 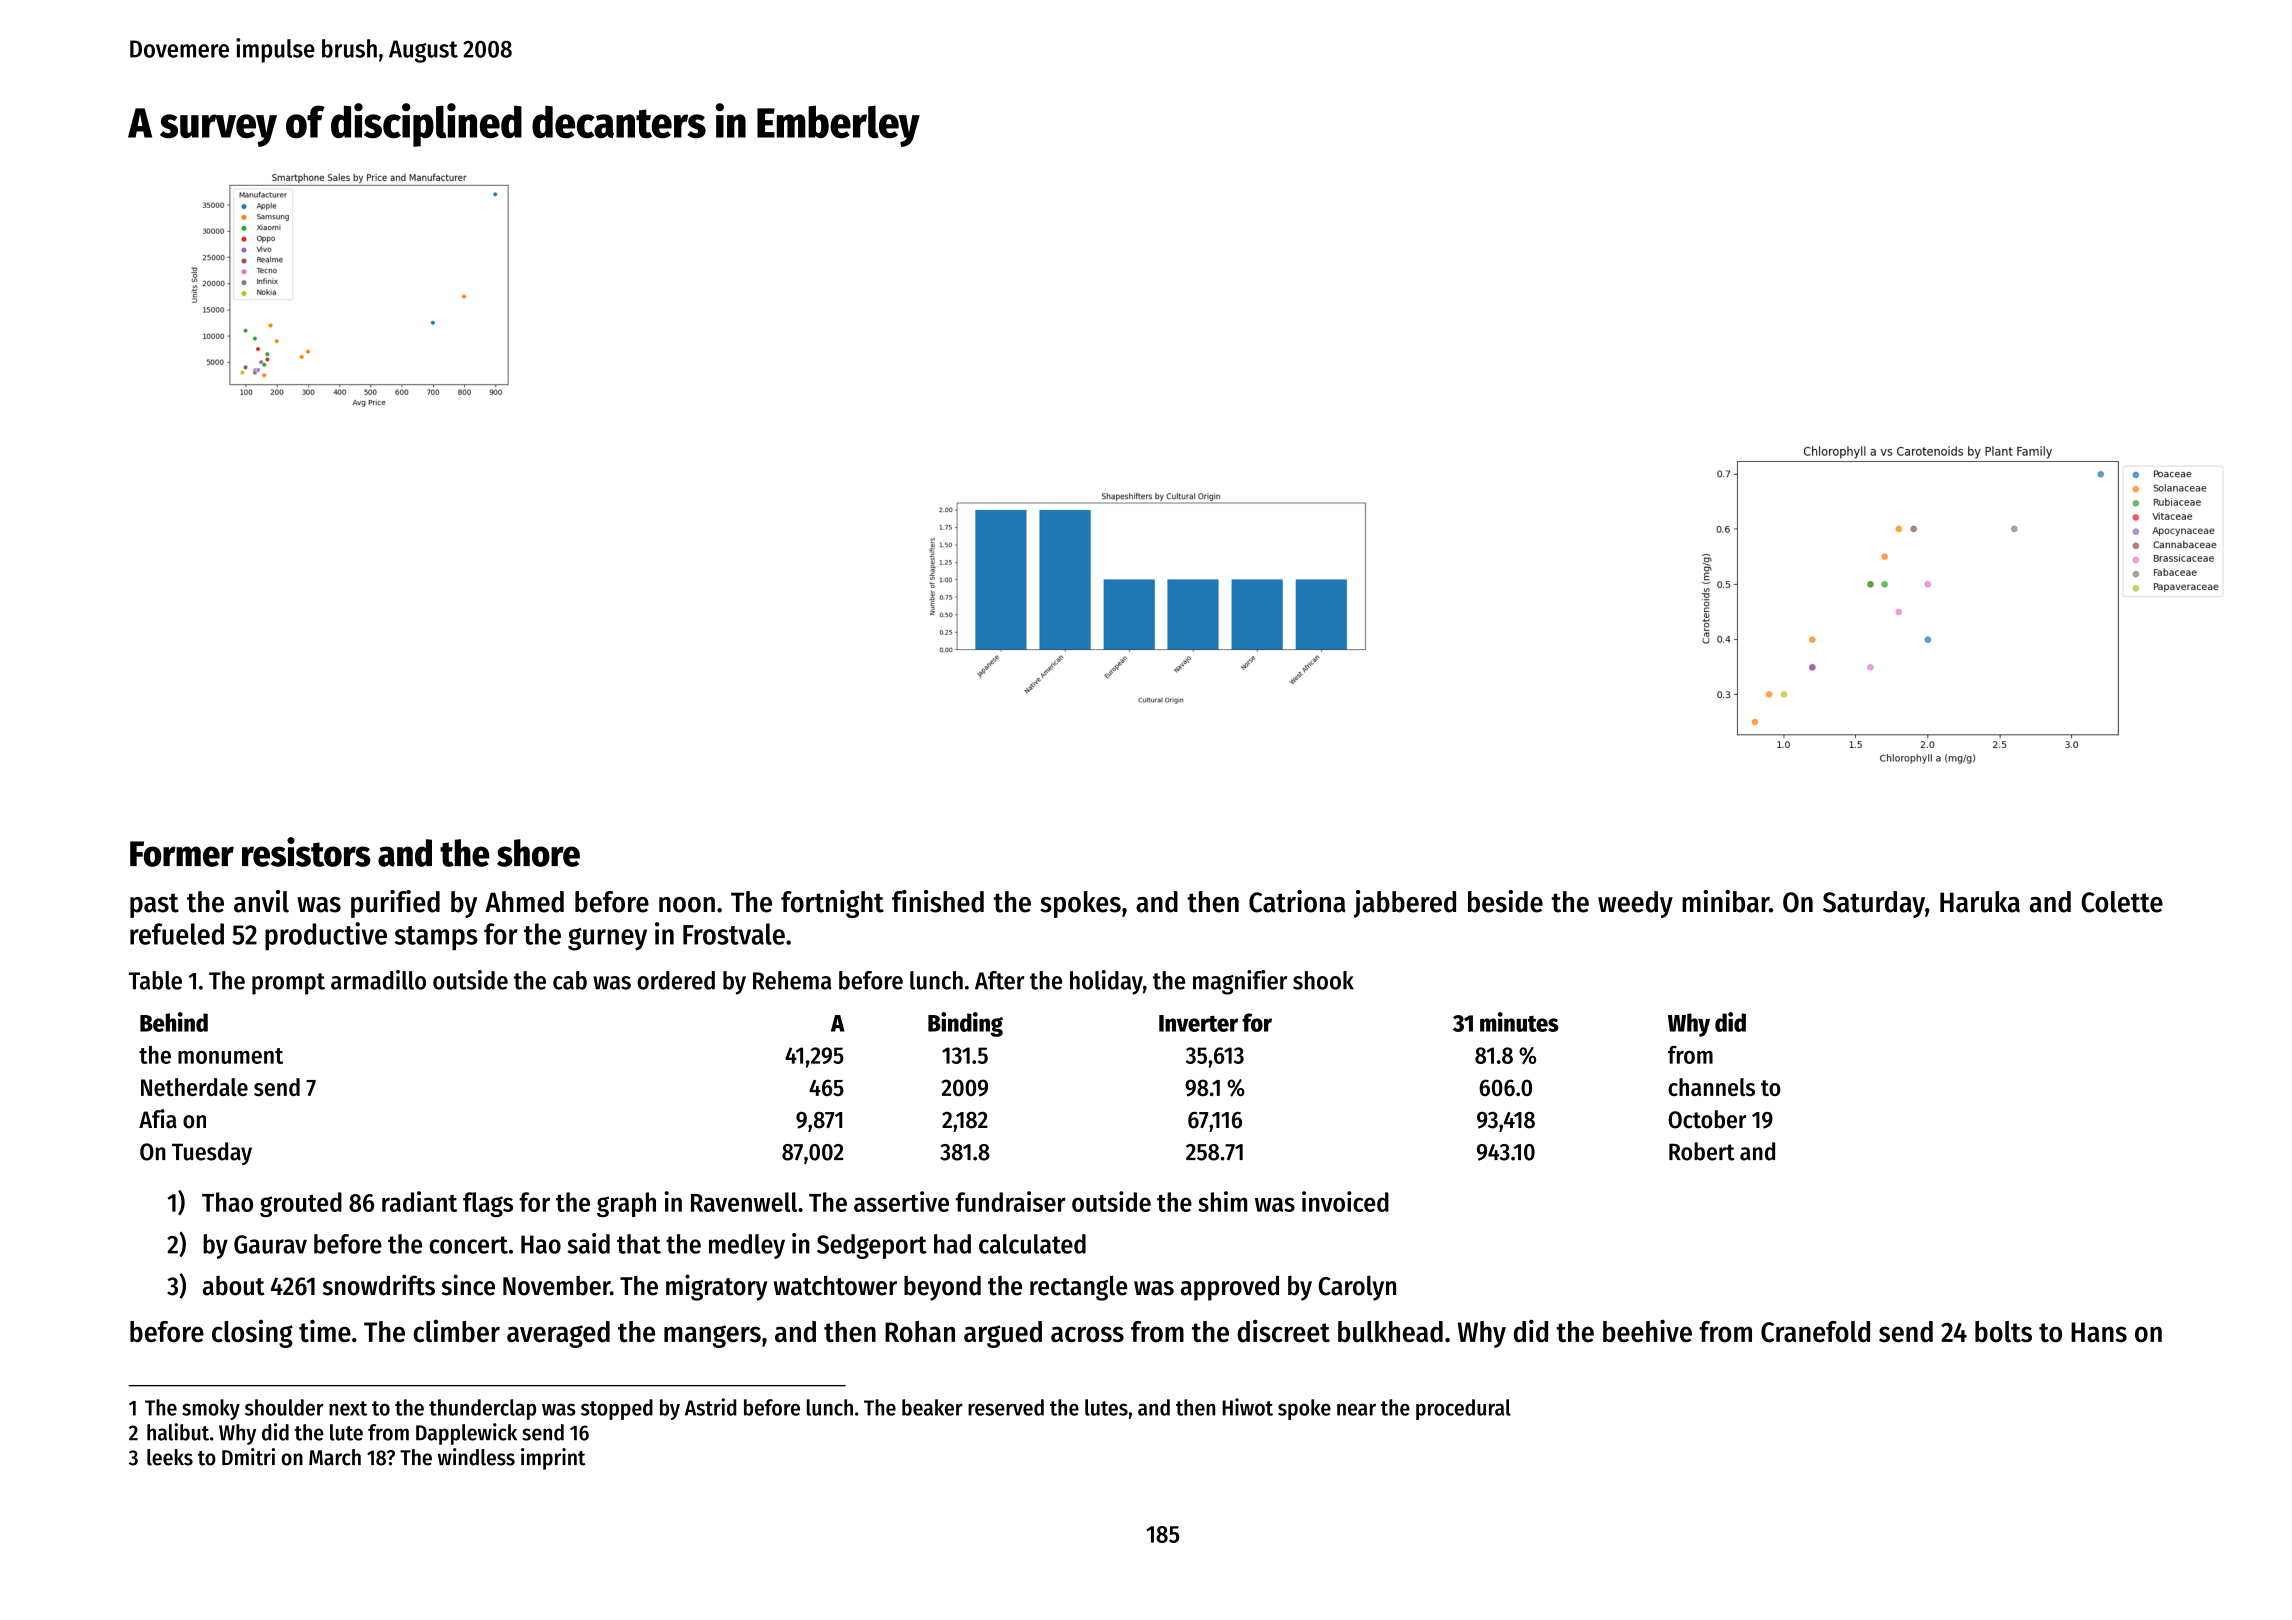 I want to click on resistors, so click(x=306, y=852).
